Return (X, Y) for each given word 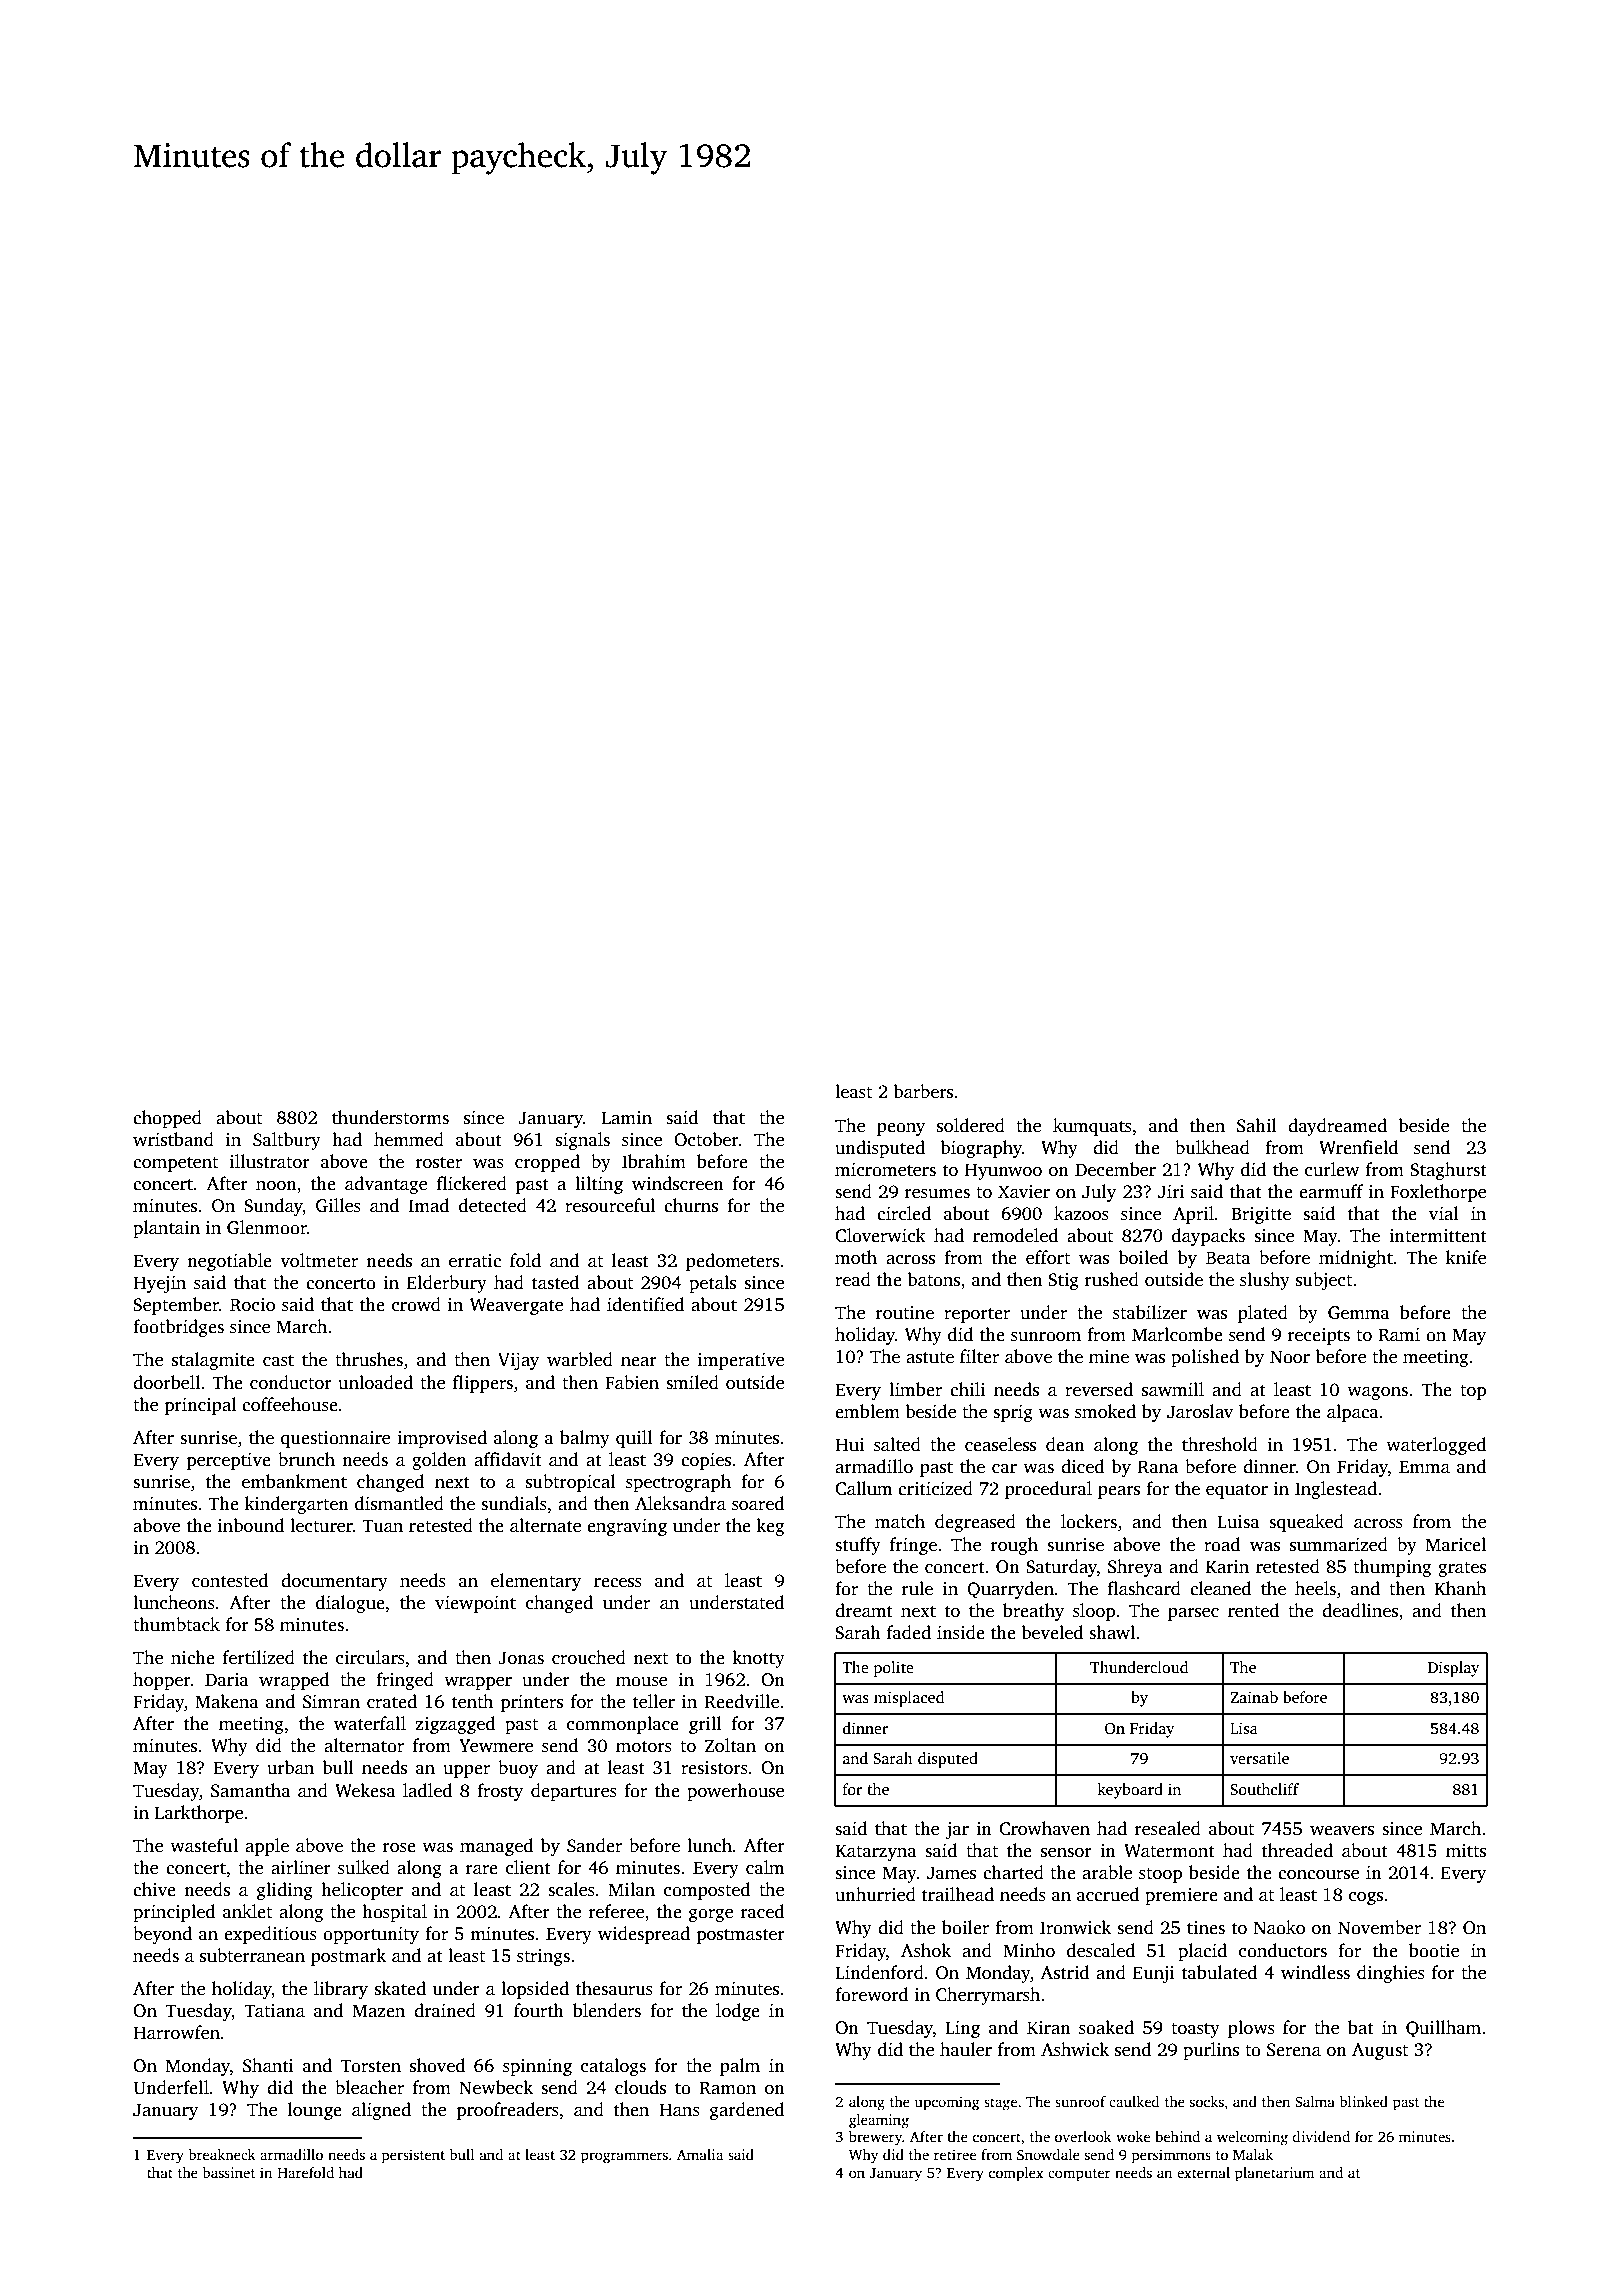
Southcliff (1264, 1789)
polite (894, 1669)
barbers (923, 1091)
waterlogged (1436, 1446)
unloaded (375, 1382)
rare (482, 1870)
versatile (1259, 1758)
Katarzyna (876, 1852)
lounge (315, 2111)
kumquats (1092, 1127)
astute (930, 1358)
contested (230, 1580)
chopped (167, 1119)
